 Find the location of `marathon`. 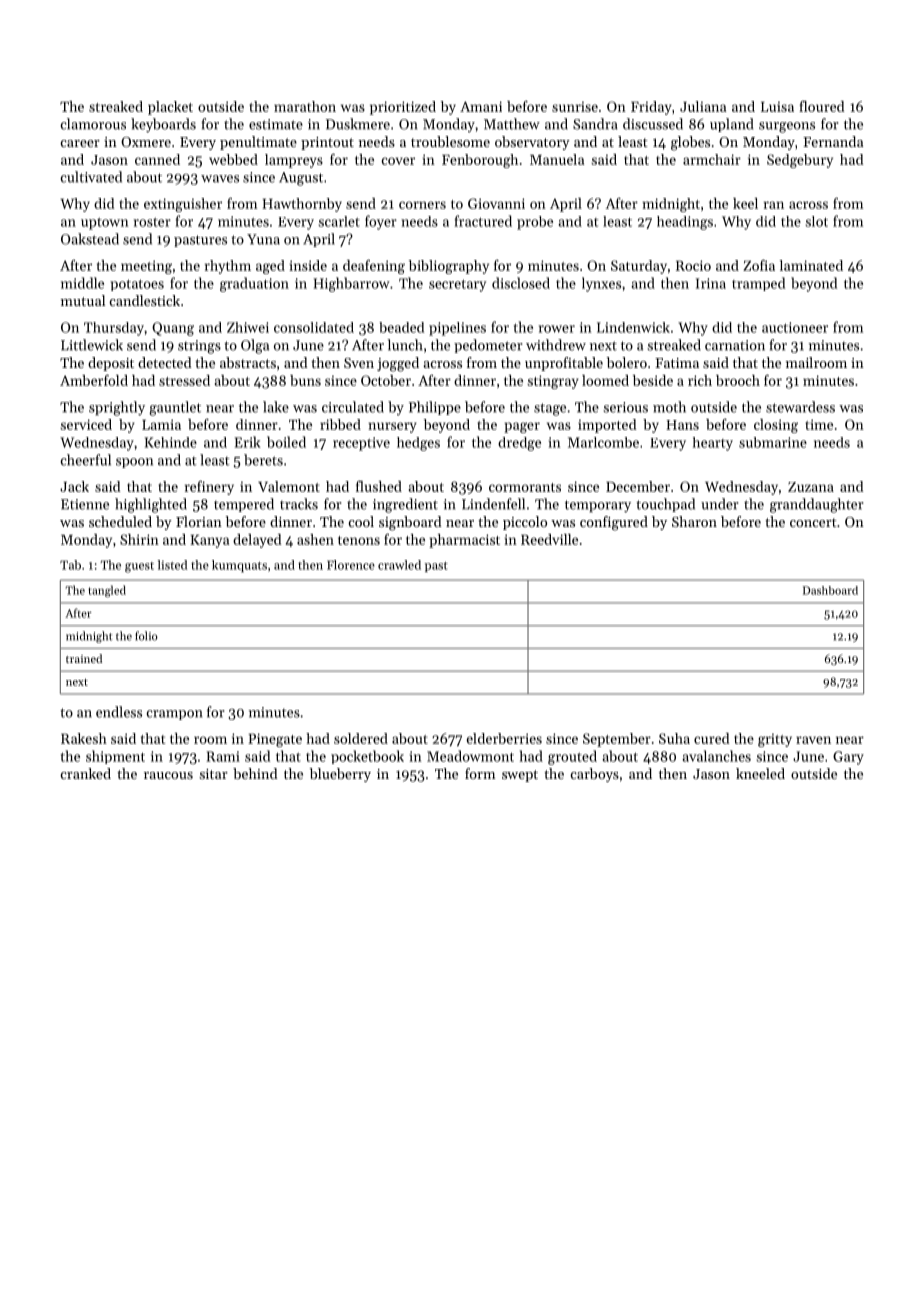

marathon is located at coordinates (305, 106).
